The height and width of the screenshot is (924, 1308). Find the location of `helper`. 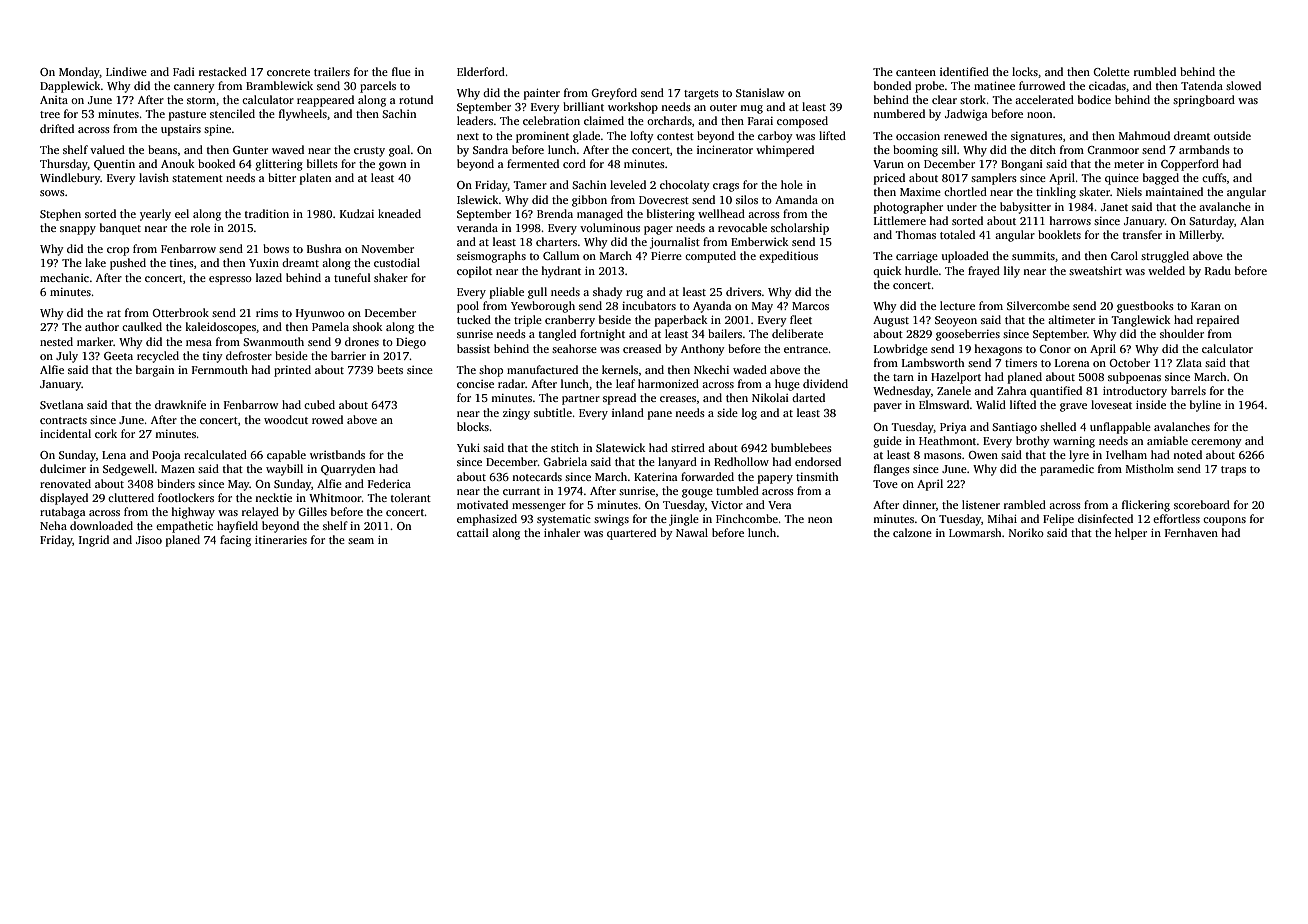

helper is located at coordinates (1131, 534).
